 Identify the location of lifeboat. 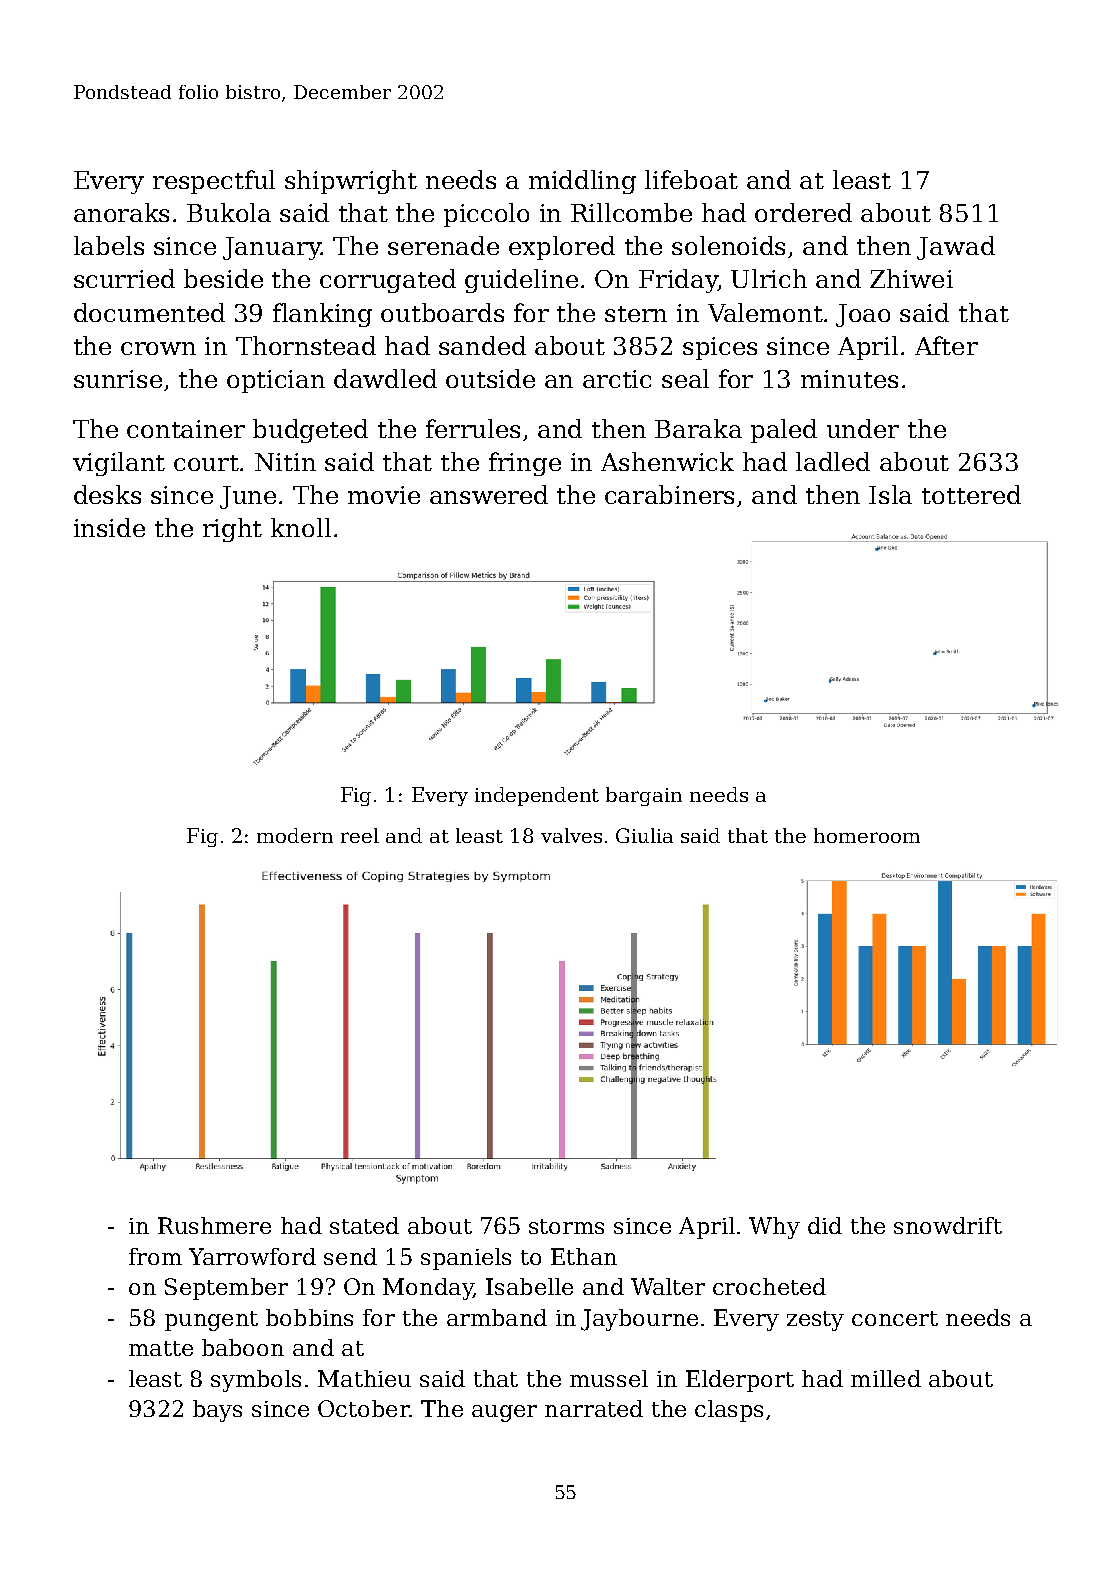
(691, 179).
